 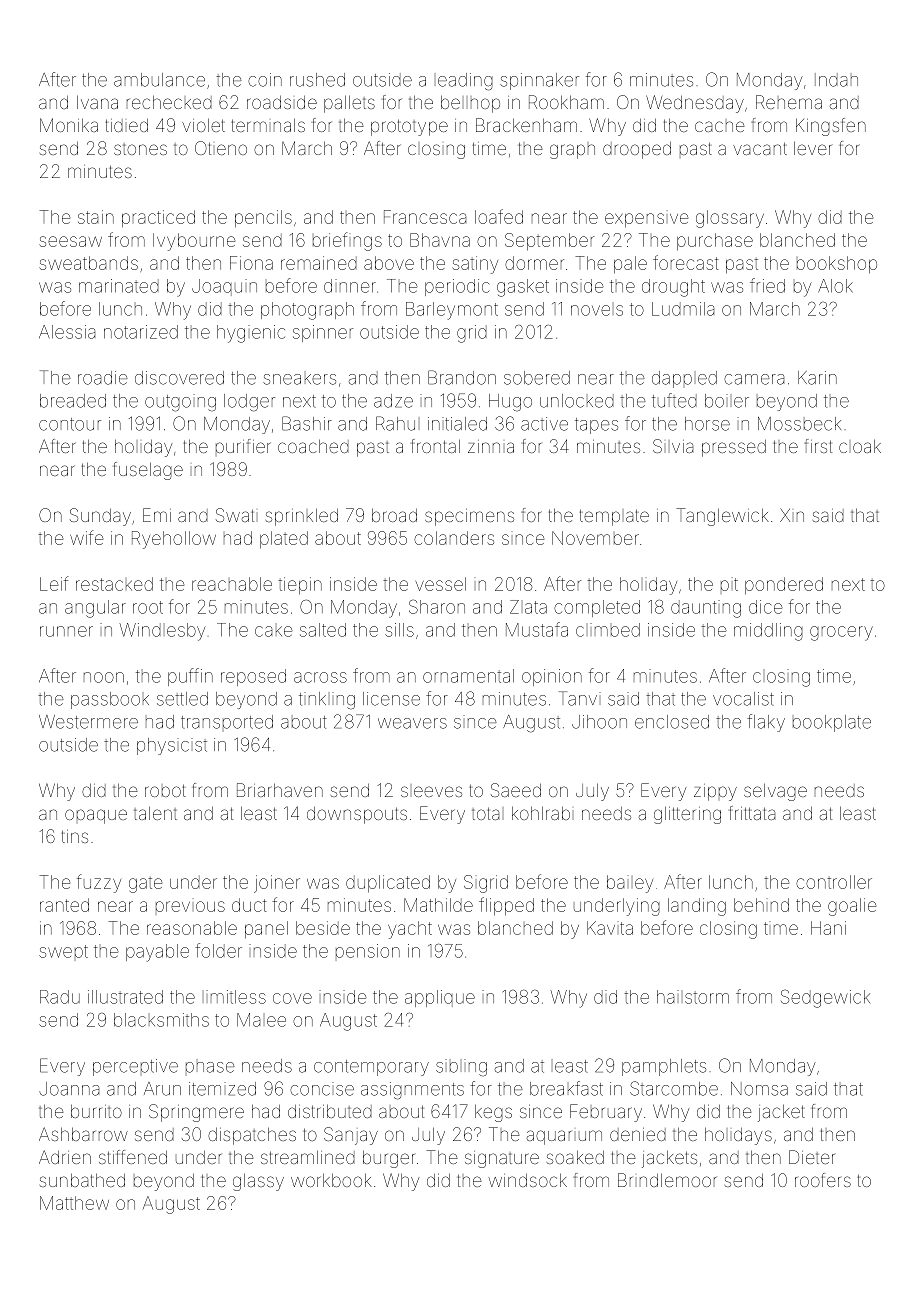 I want to click on Brindlemoor, so click(x=667, y=1180).
